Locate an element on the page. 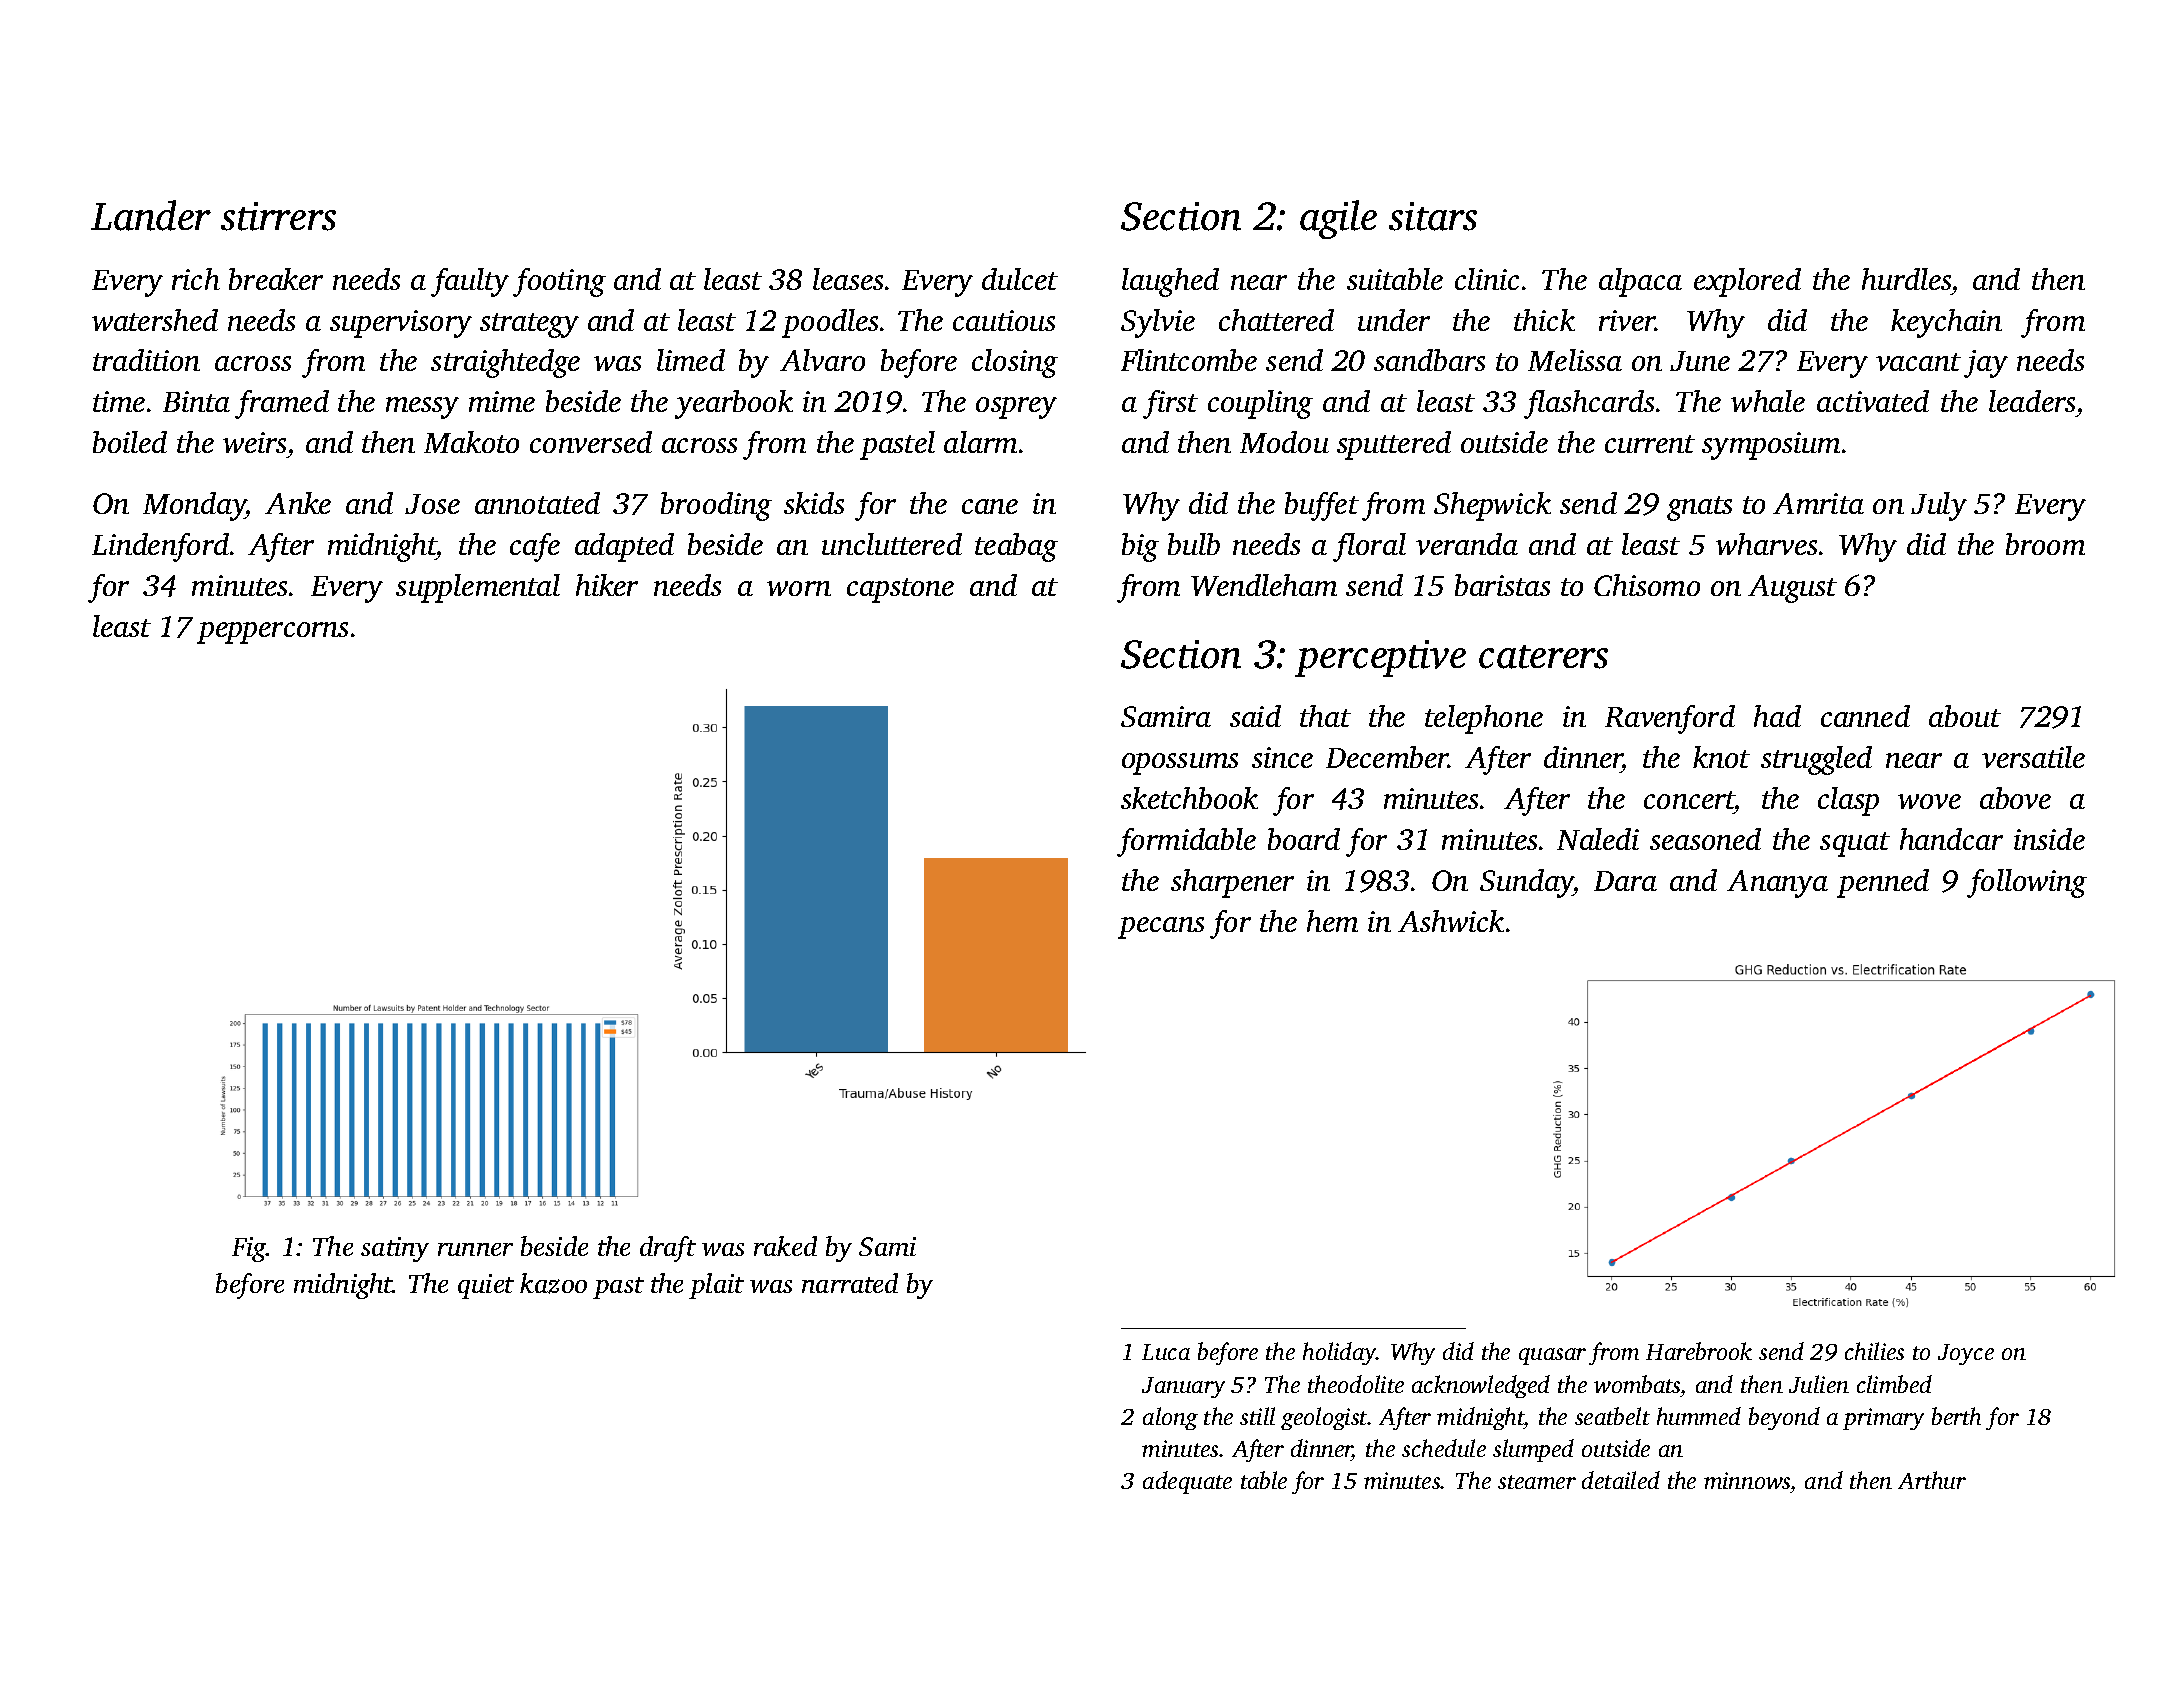 The height and width of the page is (1683, 2178). opossums is located at coordinates (1180, 764).
